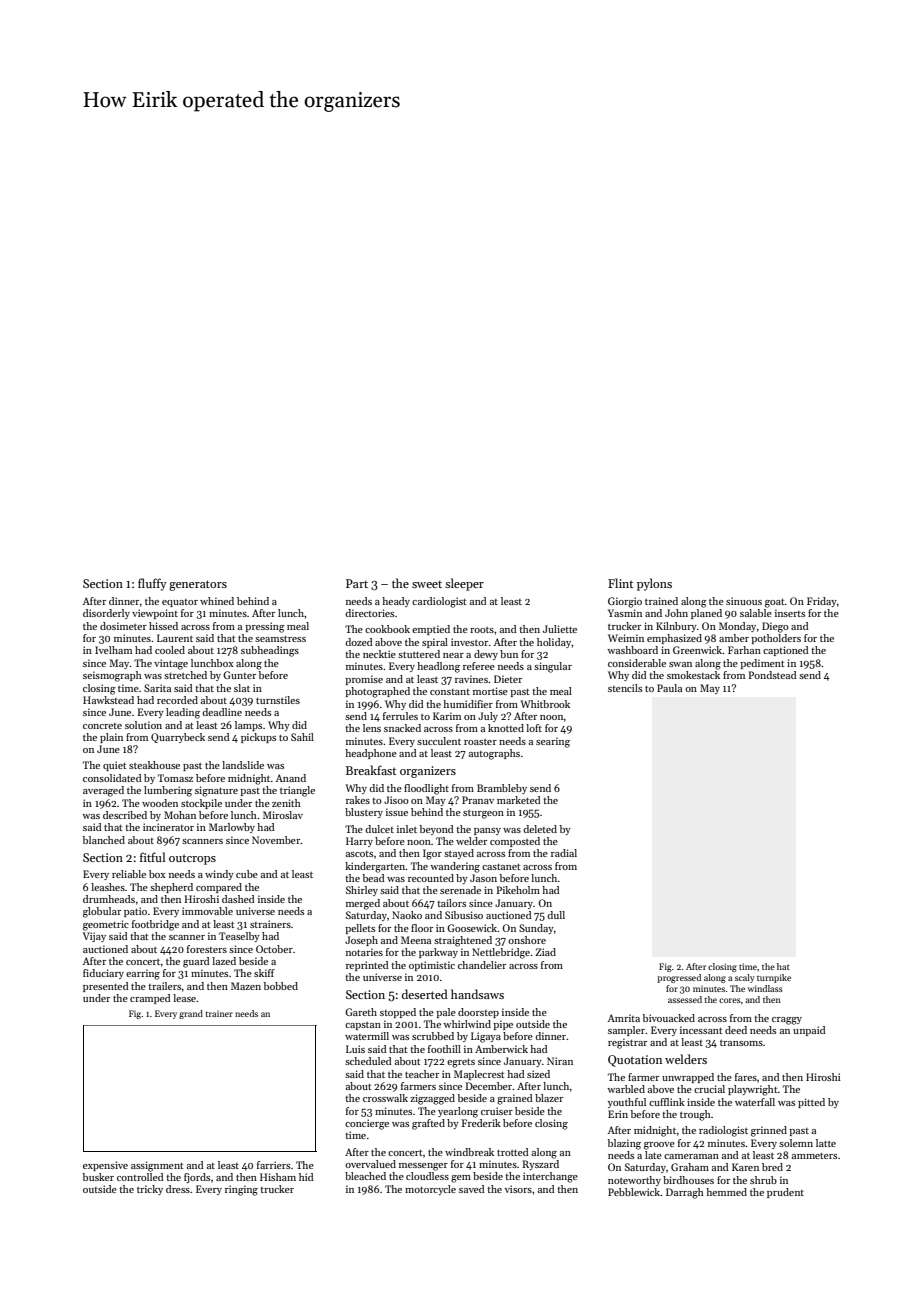  I want to click on subheadings, so click(270, 651).
